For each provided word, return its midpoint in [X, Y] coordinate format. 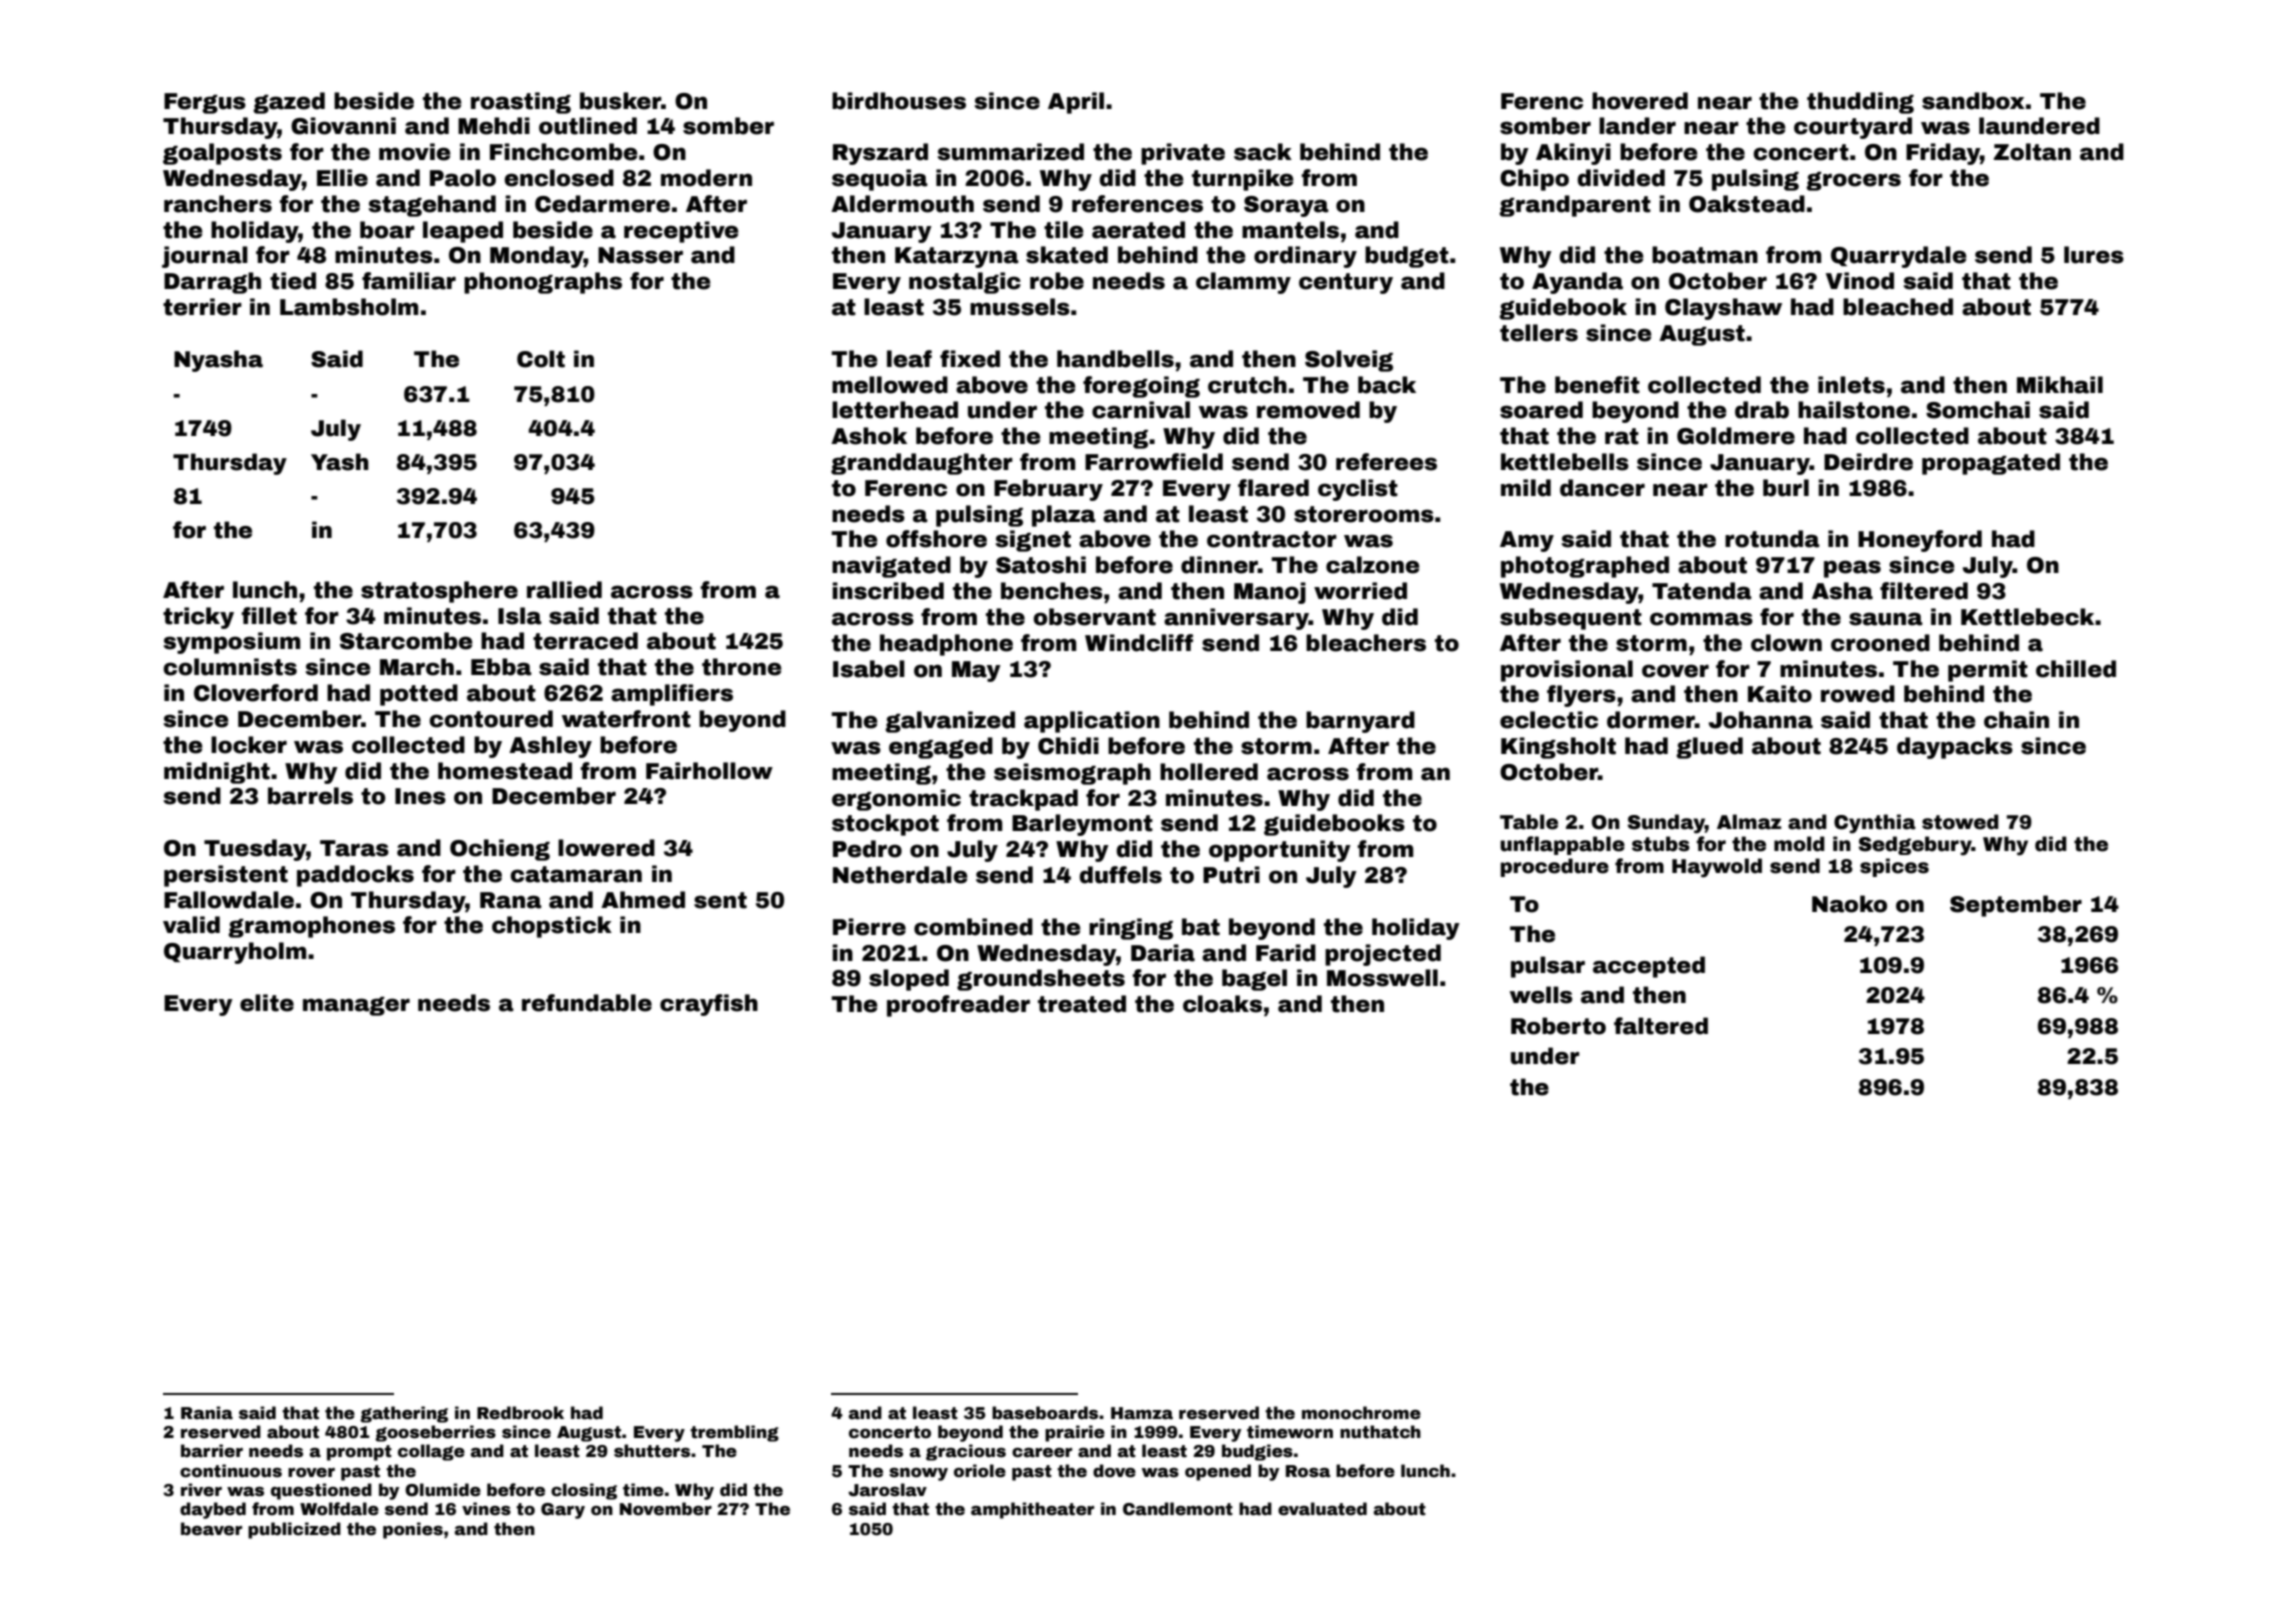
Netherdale [900, 875]
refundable [587, 1003]
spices [1894, 867]
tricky [198, 618]
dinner [1219, 565]
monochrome [1361, 1413]
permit [1988, 671]
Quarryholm [235, 953]
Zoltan [2032, 152]
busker [620, 101]
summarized [1010, 152]
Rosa [1308, 1471]
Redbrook [520, 1413]
